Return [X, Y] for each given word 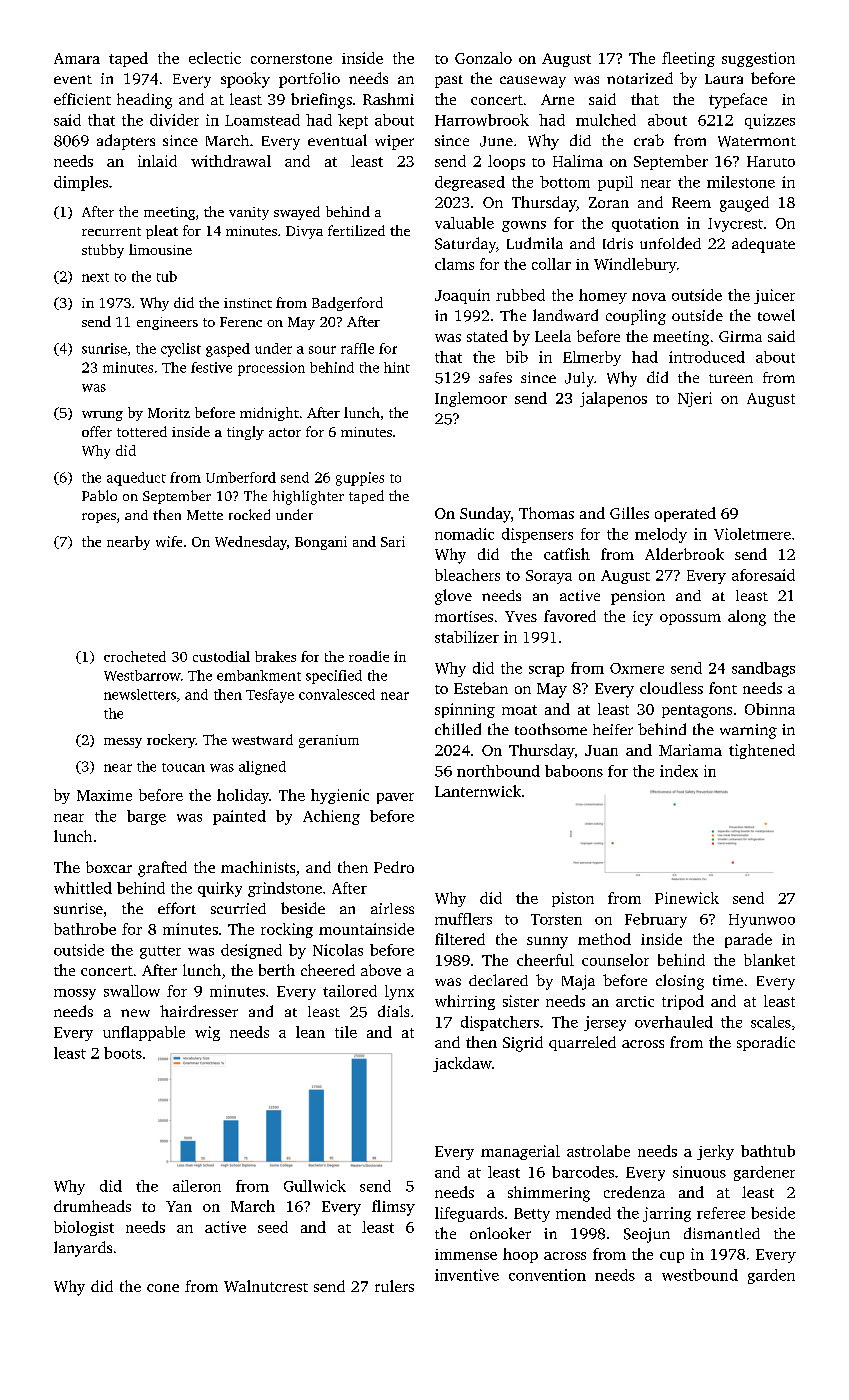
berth [277, 970]
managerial [520, 1152]
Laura [724, 79]
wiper [394, 142]
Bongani [321, 543]
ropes [99, 518]
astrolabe [598, 1151]
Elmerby [592, 358]
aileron [197, 1186]
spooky [245, 80]
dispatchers [500, 1023]
